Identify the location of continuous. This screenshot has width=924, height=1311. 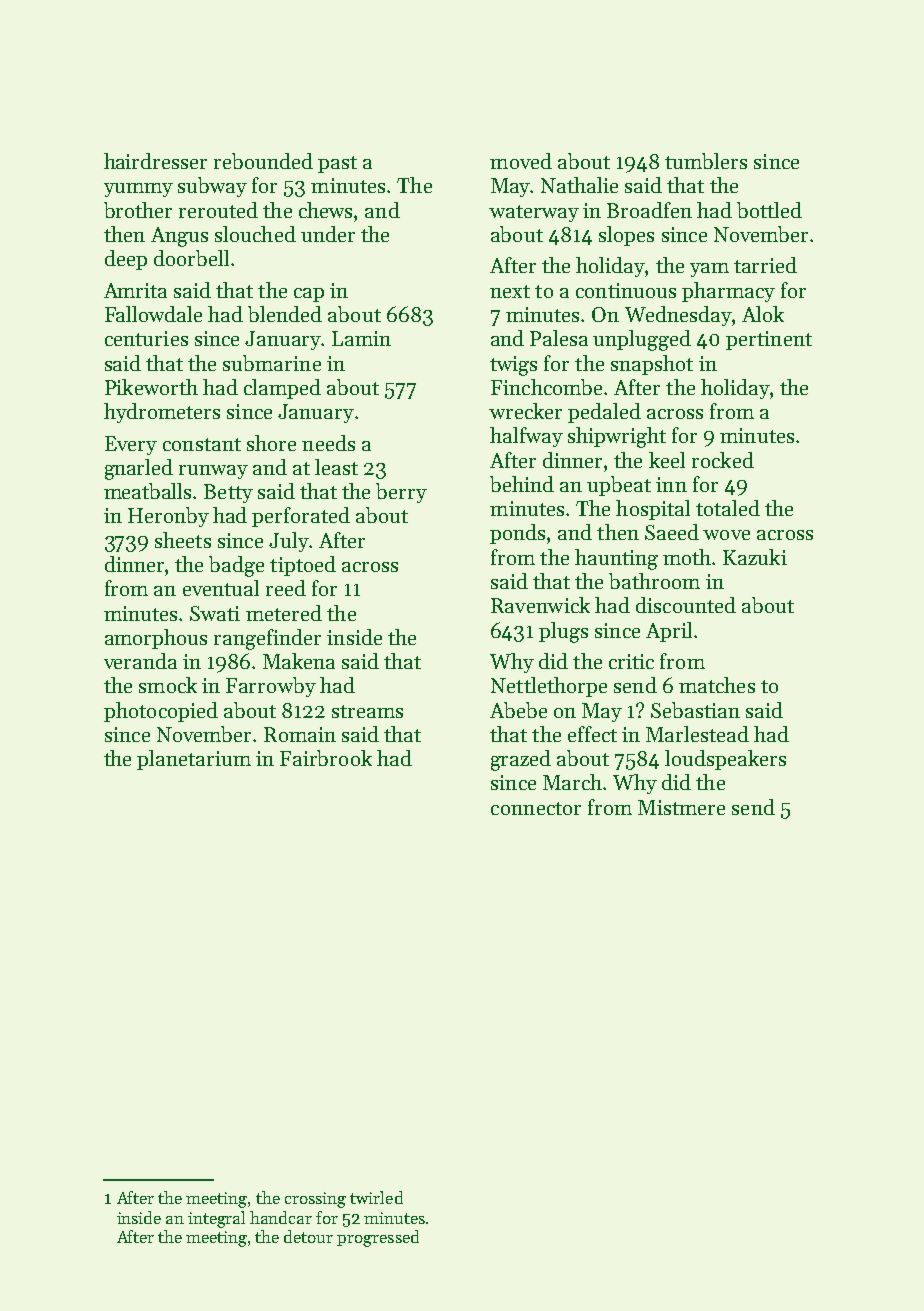
(626, 290).
